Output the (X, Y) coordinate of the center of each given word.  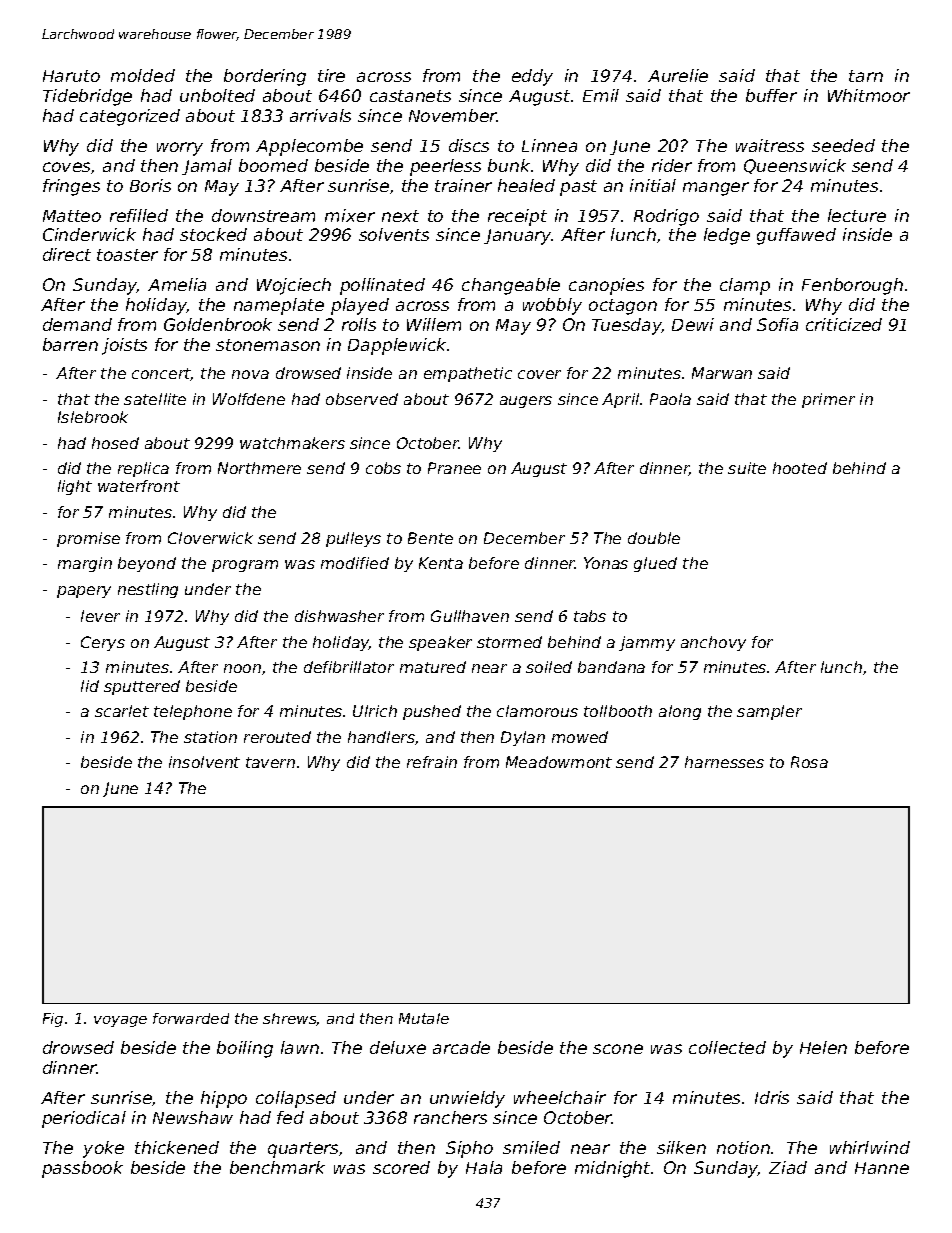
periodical (84, 1119)
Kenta (441, 563)
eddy (532, 77)
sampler (769, 712)
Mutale (424, 1018)
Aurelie (678, 75)
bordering (265, 77)
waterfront (139, 486)
